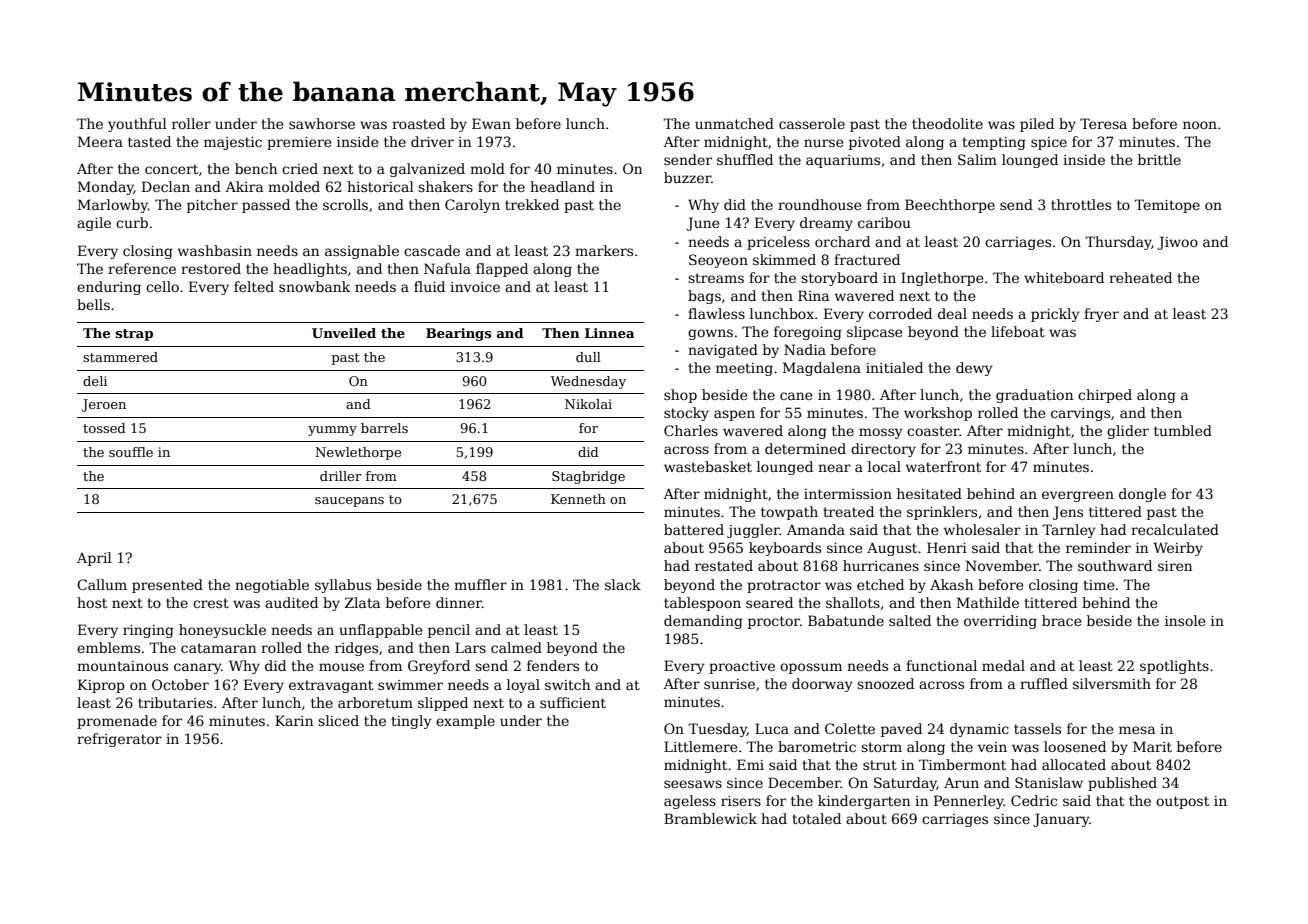 This document has width=1308, height=924. I want to click on battered, so click(694, 529).
